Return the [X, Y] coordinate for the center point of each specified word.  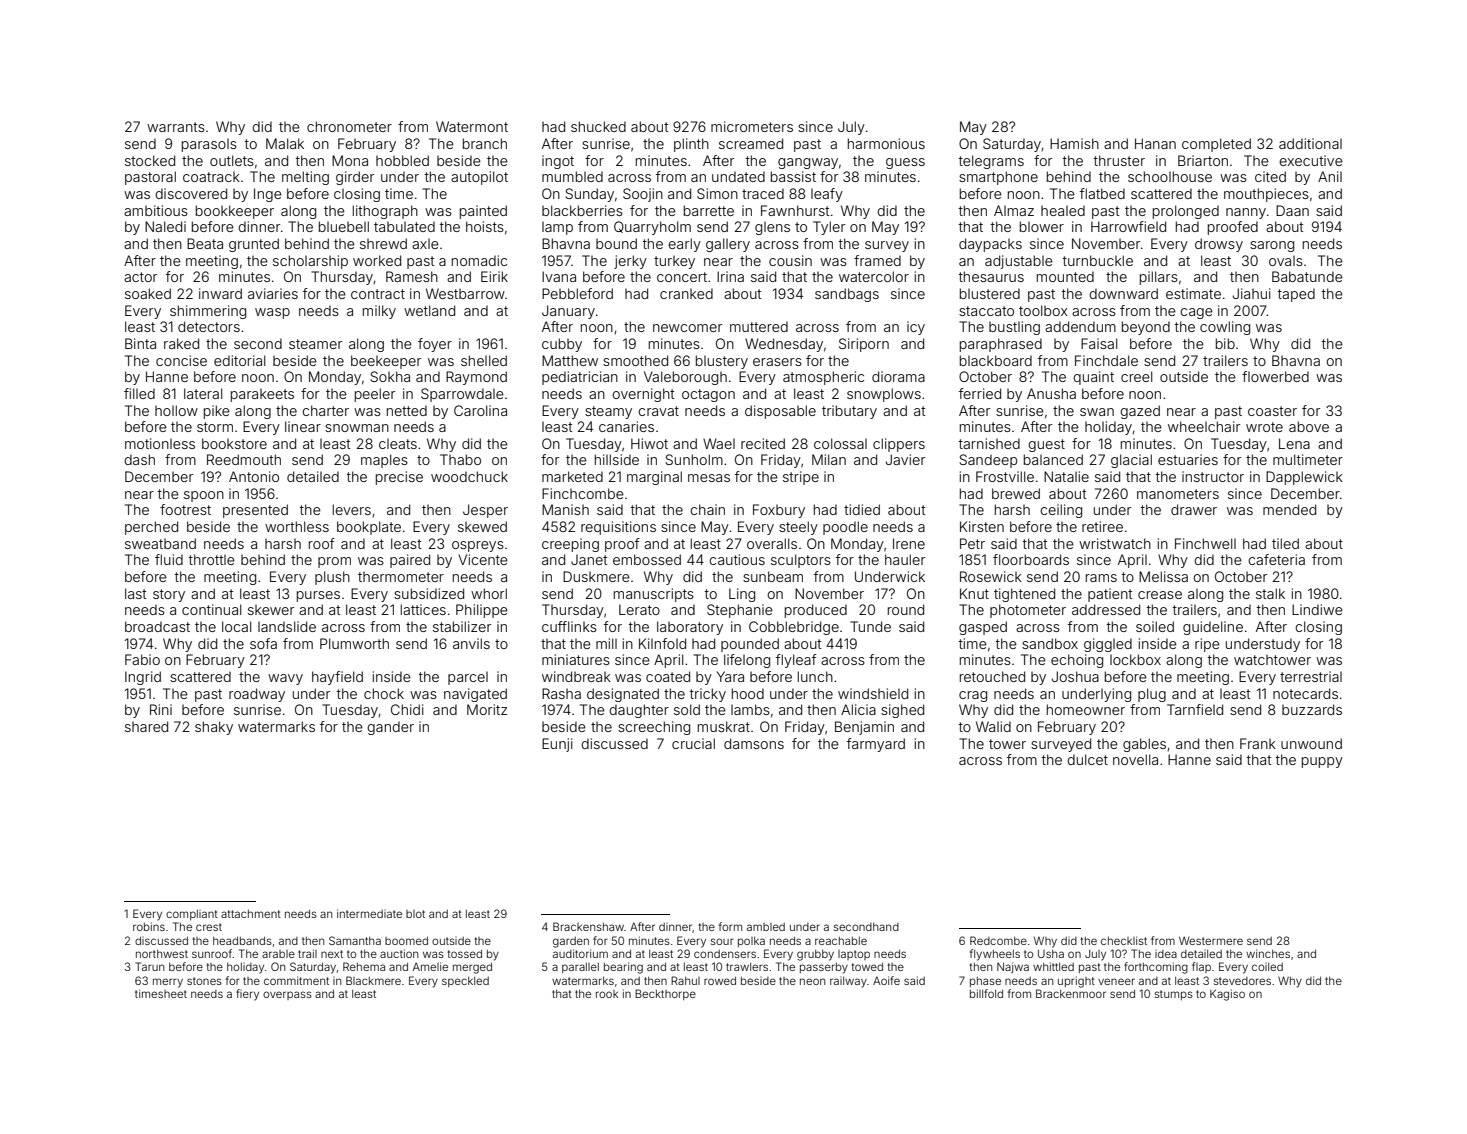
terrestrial [1311, 676]
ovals [1286, 261]
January [568, 312]
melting [305, 178]
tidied [862, 509]
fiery [247, 995]
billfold [986, 993]
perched [151, 528]
